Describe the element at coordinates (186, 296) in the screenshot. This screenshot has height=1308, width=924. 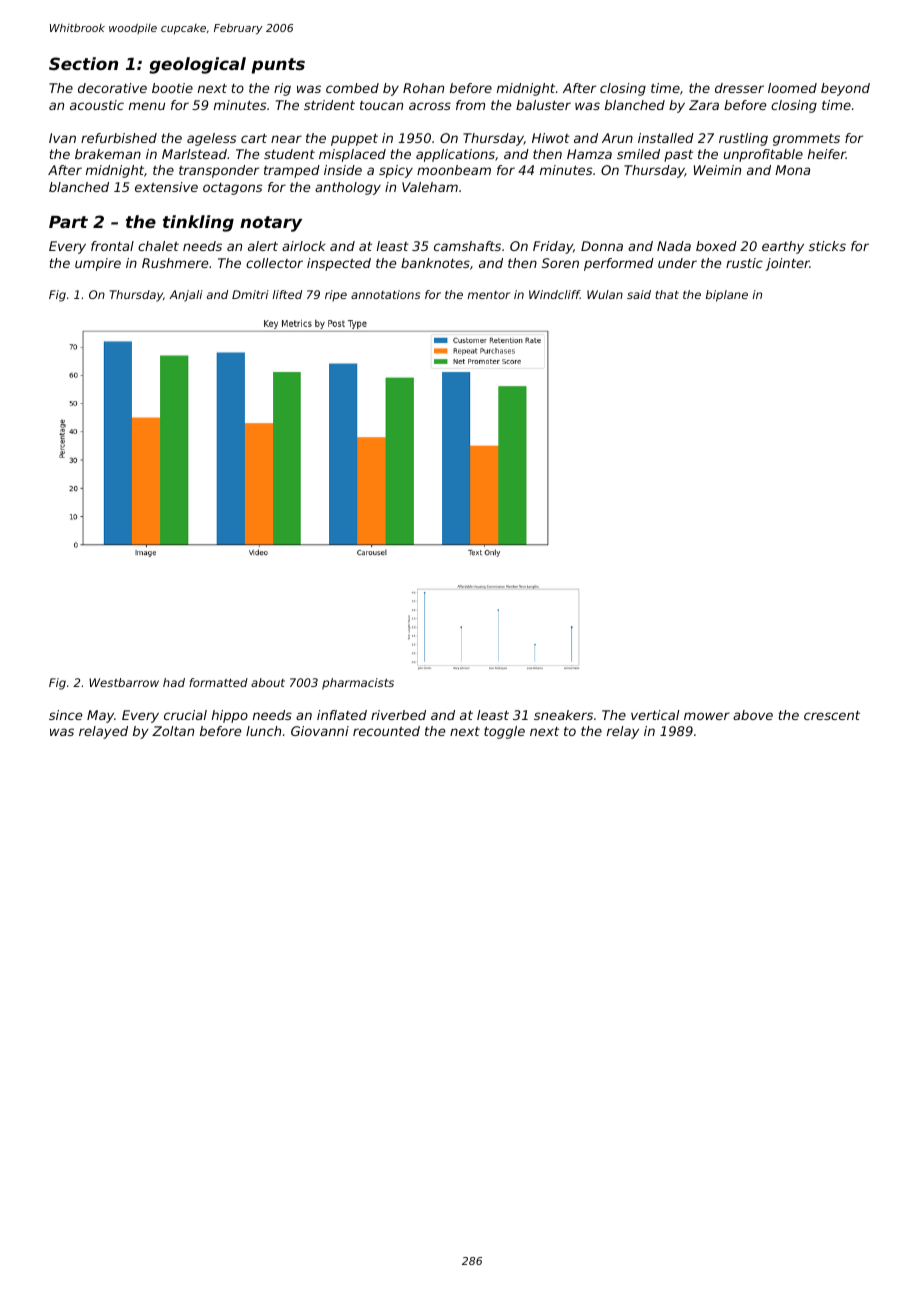
I see `Anjali` at that location.
